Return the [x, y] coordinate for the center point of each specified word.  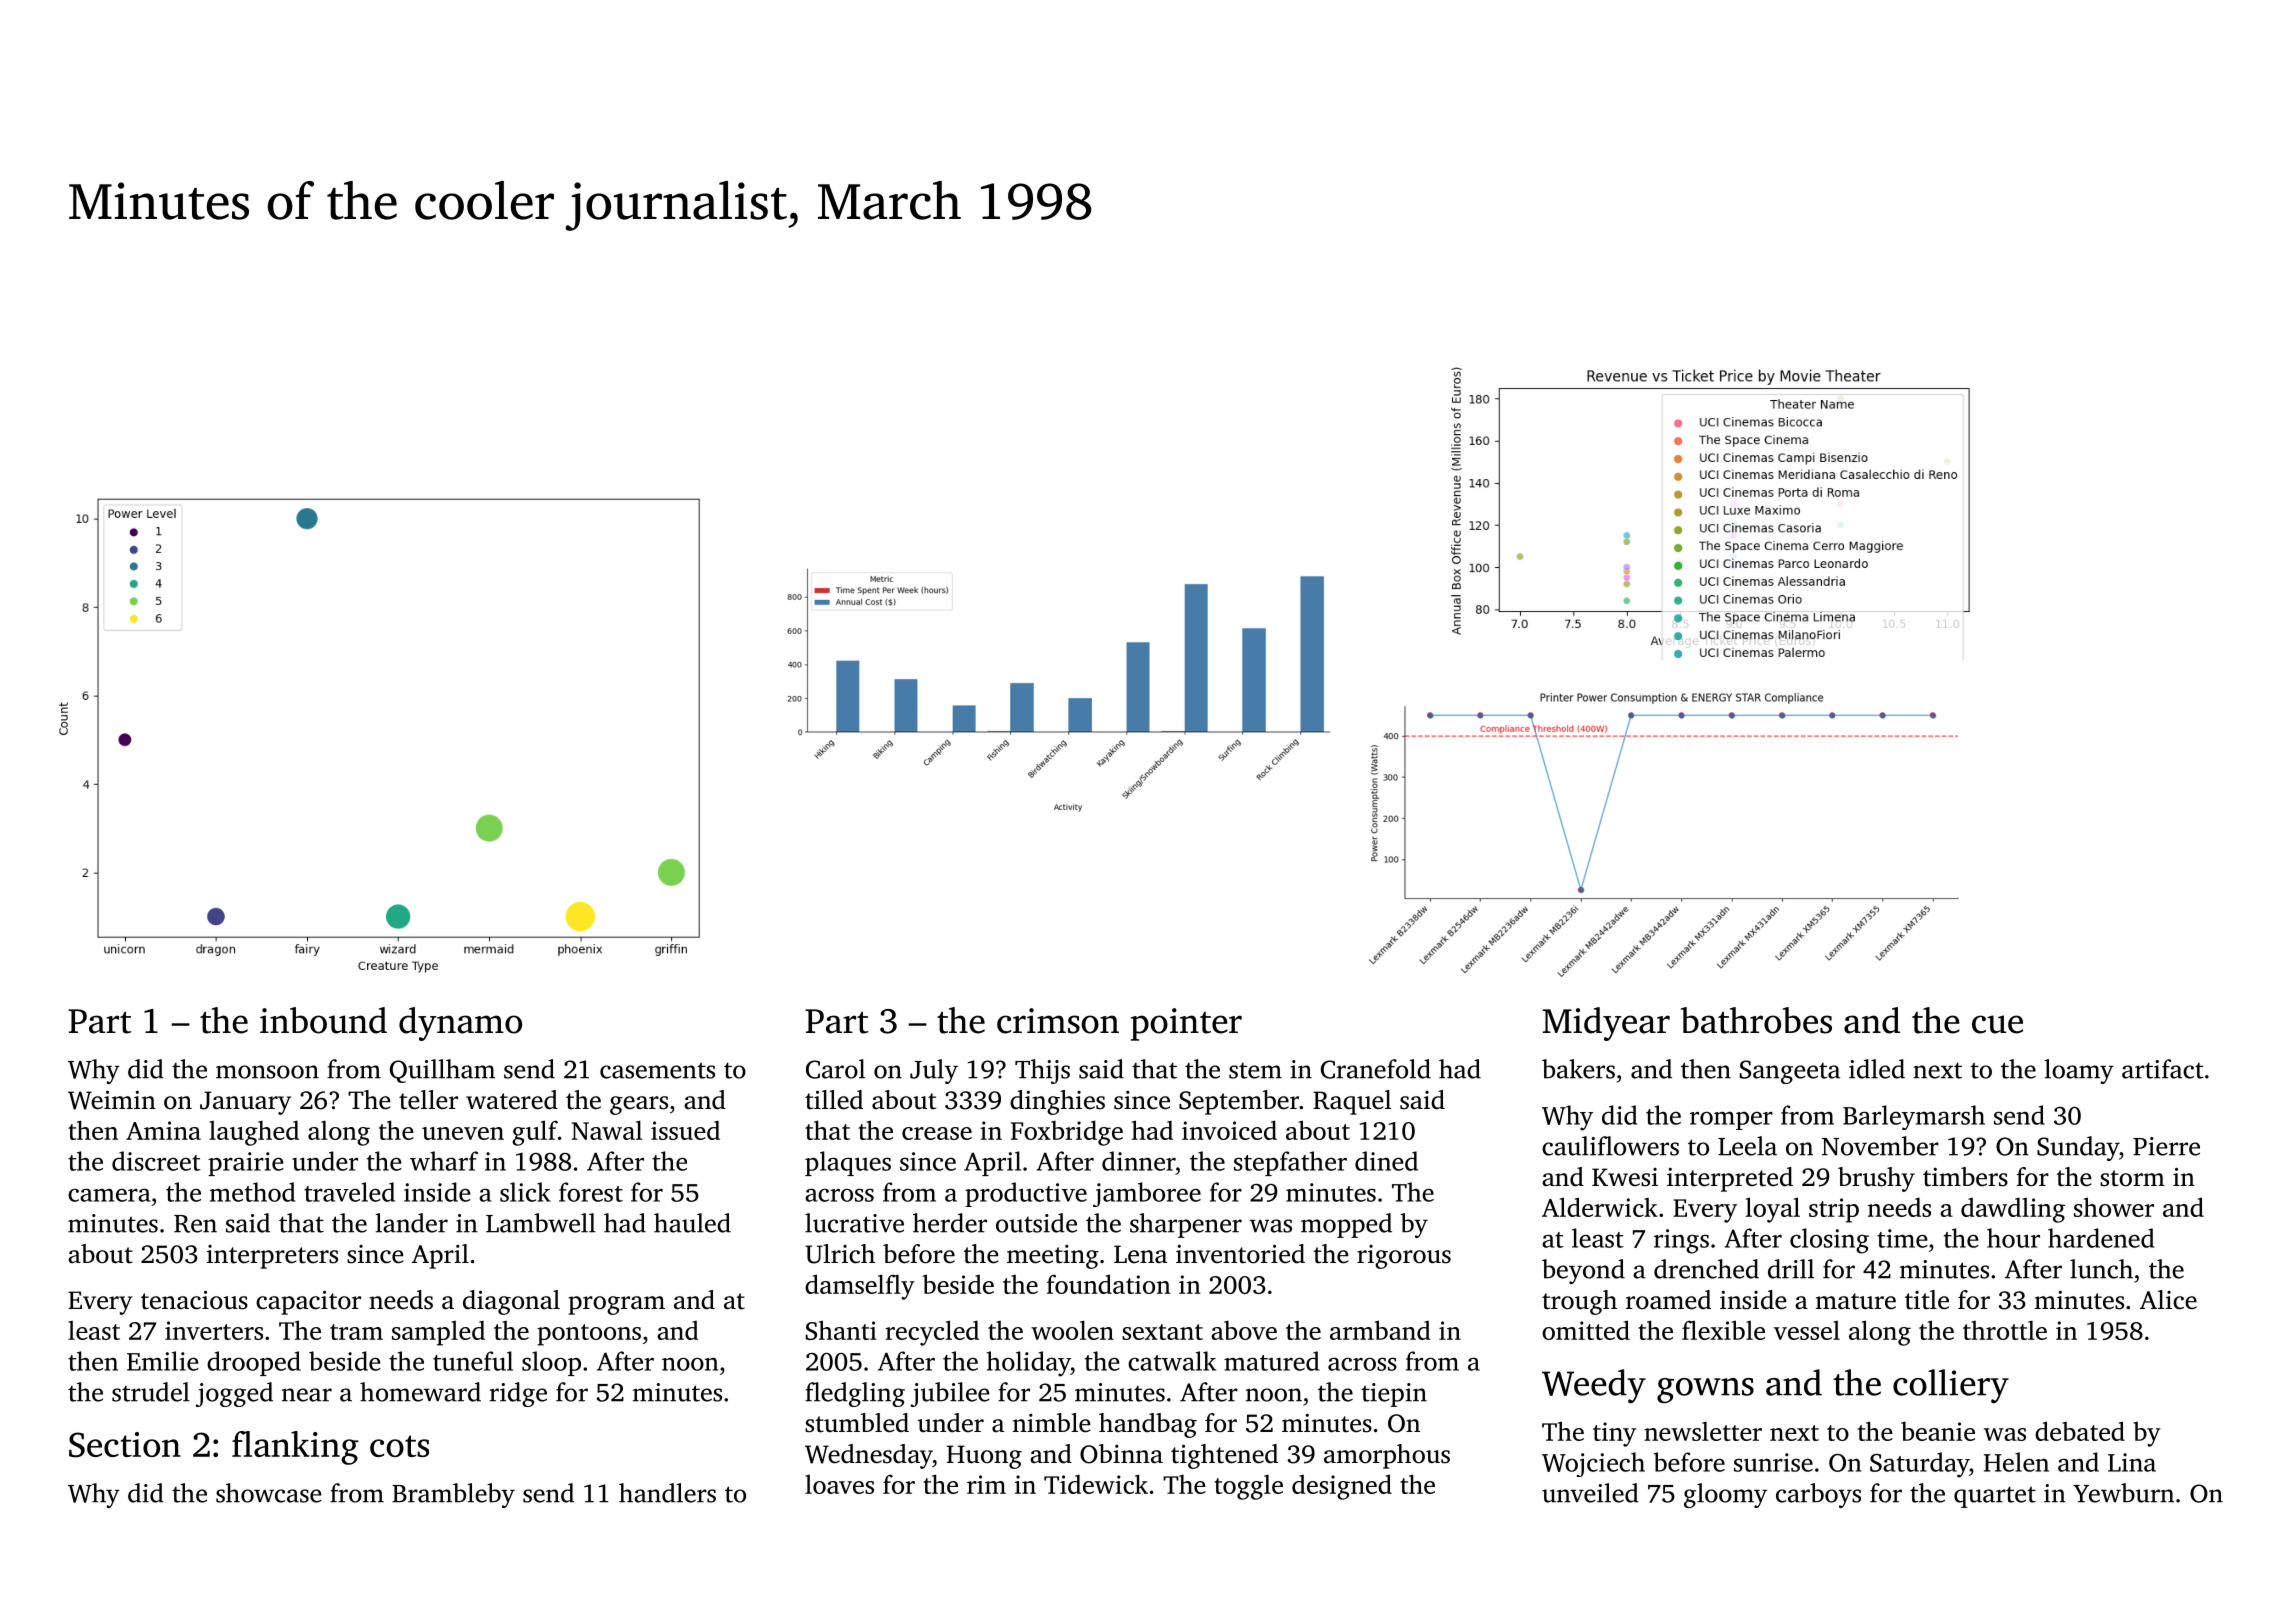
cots [399, 1446]
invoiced [1229, 1130]
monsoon [267, 1072]
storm [2132, 1178]
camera [109, 1195]
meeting [1053, 1257]
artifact [2163, 1069]
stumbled [857, 1423]
